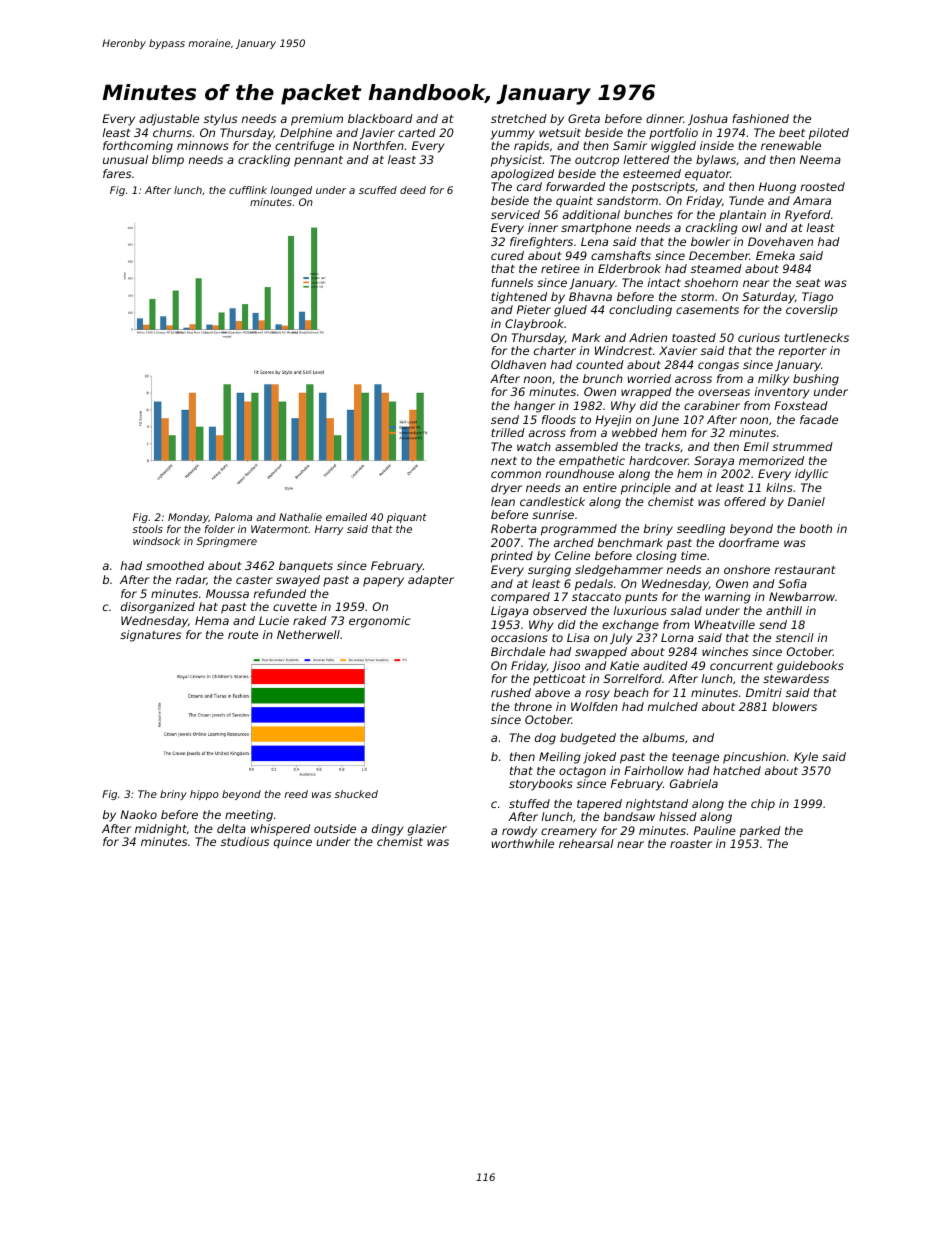 The image size is (952, 1233). Describe the element at coordinates (233, 517) in the page. I see `Paloma` at that location.
